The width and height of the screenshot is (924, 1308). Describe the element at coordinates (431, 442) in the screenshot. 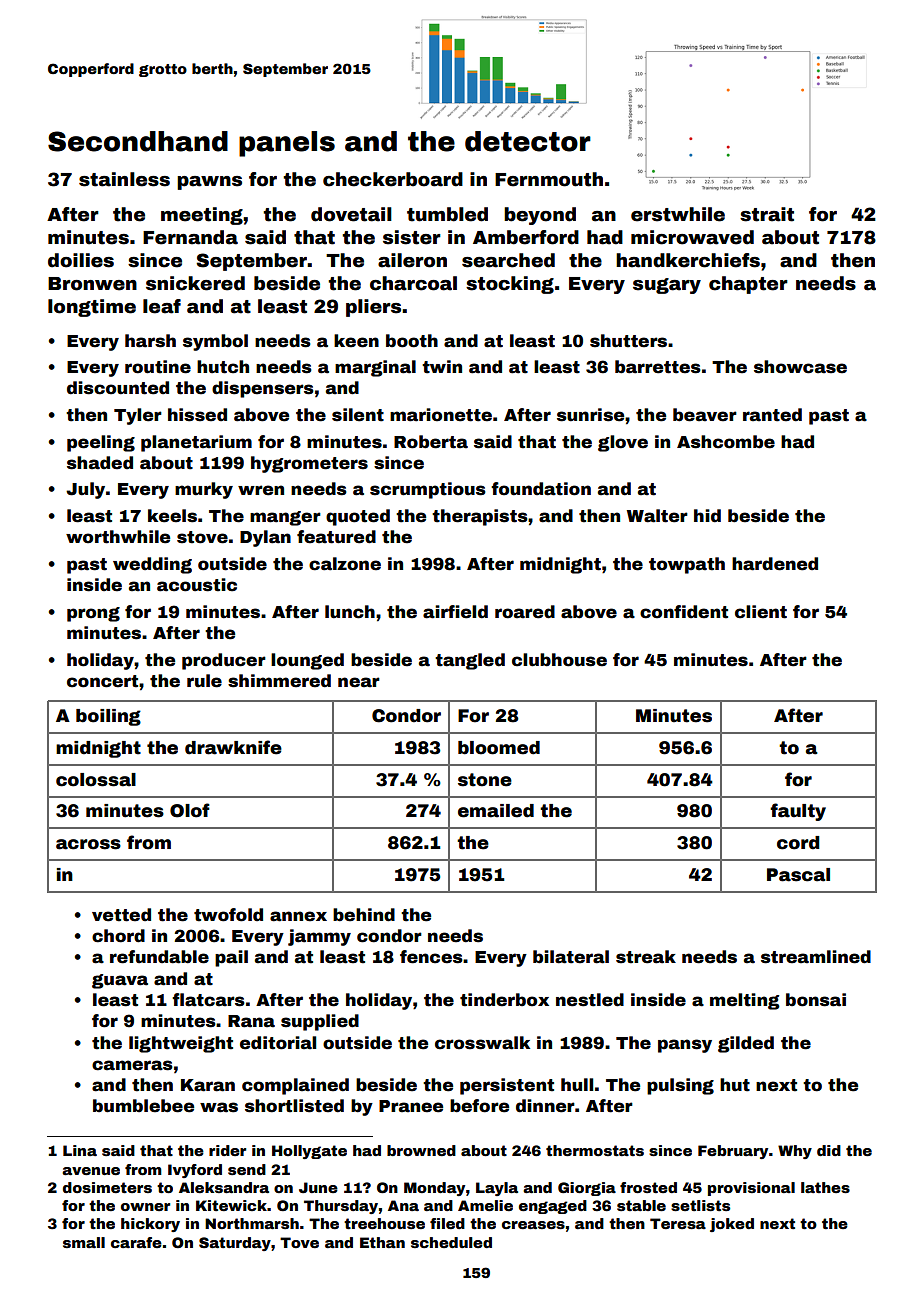

I see `Roberta` at that location.
